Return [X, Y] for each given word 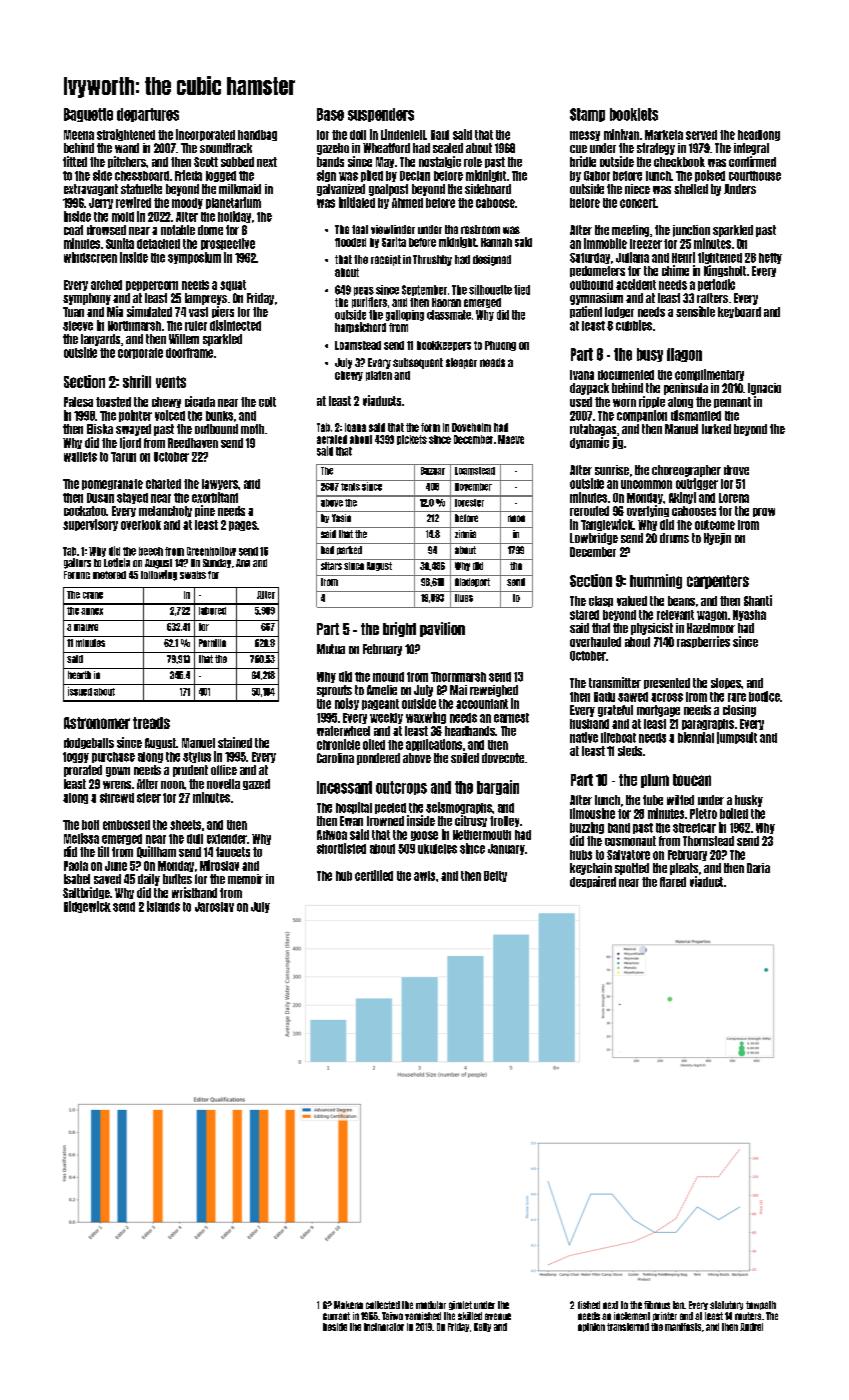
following [159, 575]
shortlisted [341, 848]
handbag [257, 135]
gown [118, 772]
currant [336, 1316]
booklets [634, 114]
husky [749, 801]
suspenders [381, 115]
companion [642, 416]
